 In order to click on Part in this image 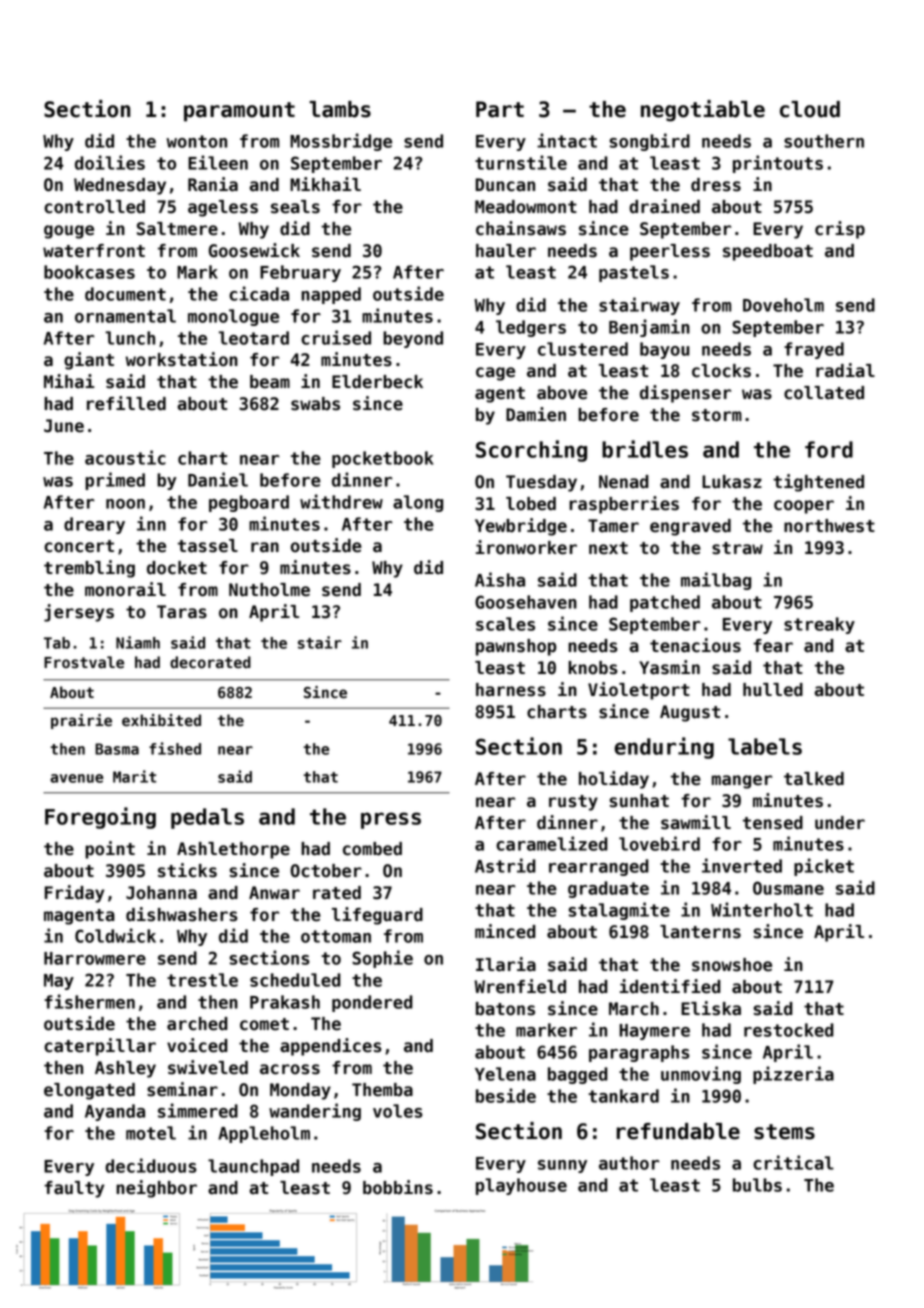, I will do `click(500, 109)`.
